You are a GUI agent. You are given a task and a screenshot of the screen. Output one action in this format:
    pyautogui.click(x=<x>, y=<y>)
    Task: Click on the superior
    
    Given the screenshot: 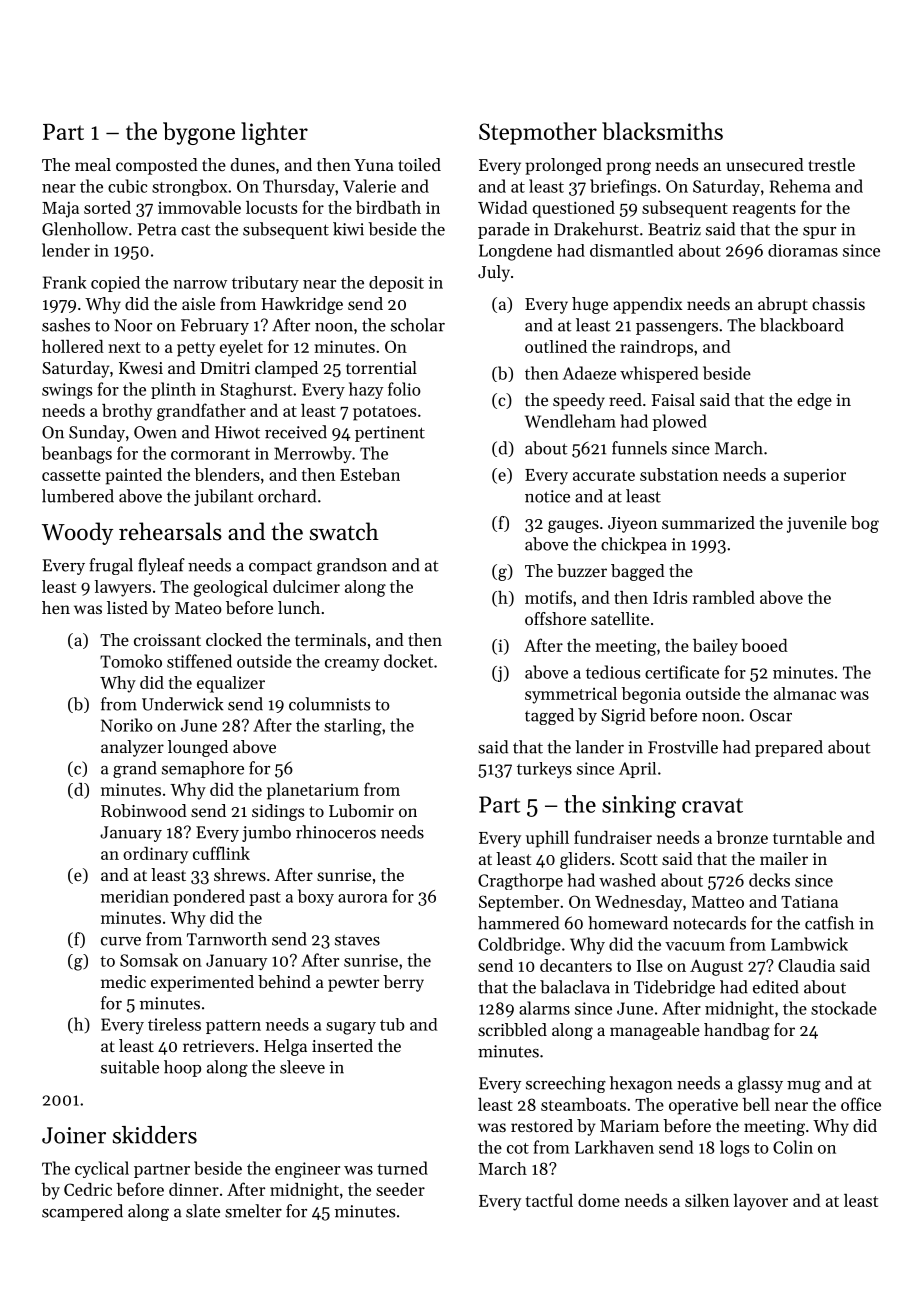 What is the action you would take?
    pyautogui.click(x=815, y=477)
